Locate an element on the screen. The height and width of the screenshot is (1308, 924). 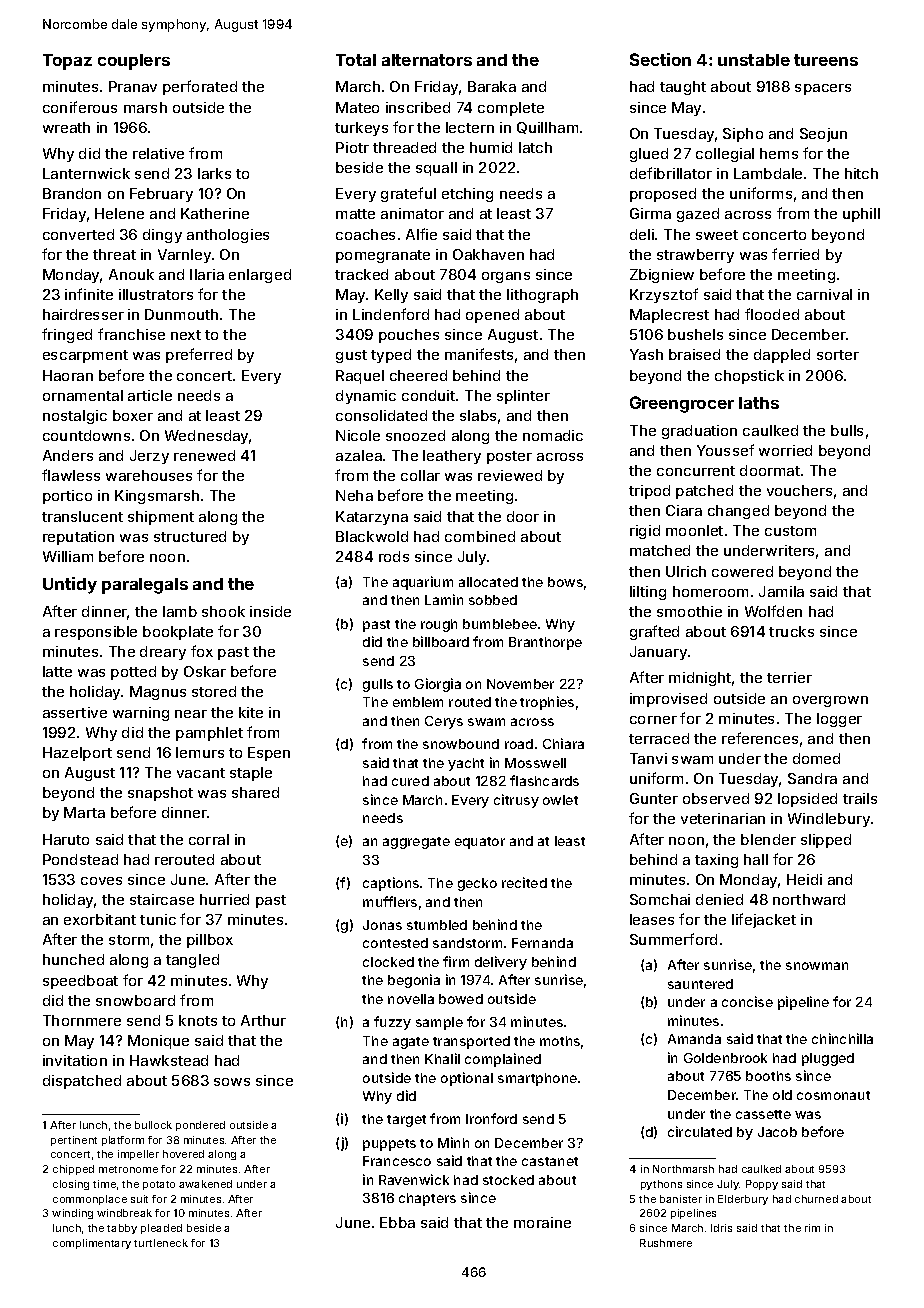
Lindenford is located at coordinates (391, 314).
